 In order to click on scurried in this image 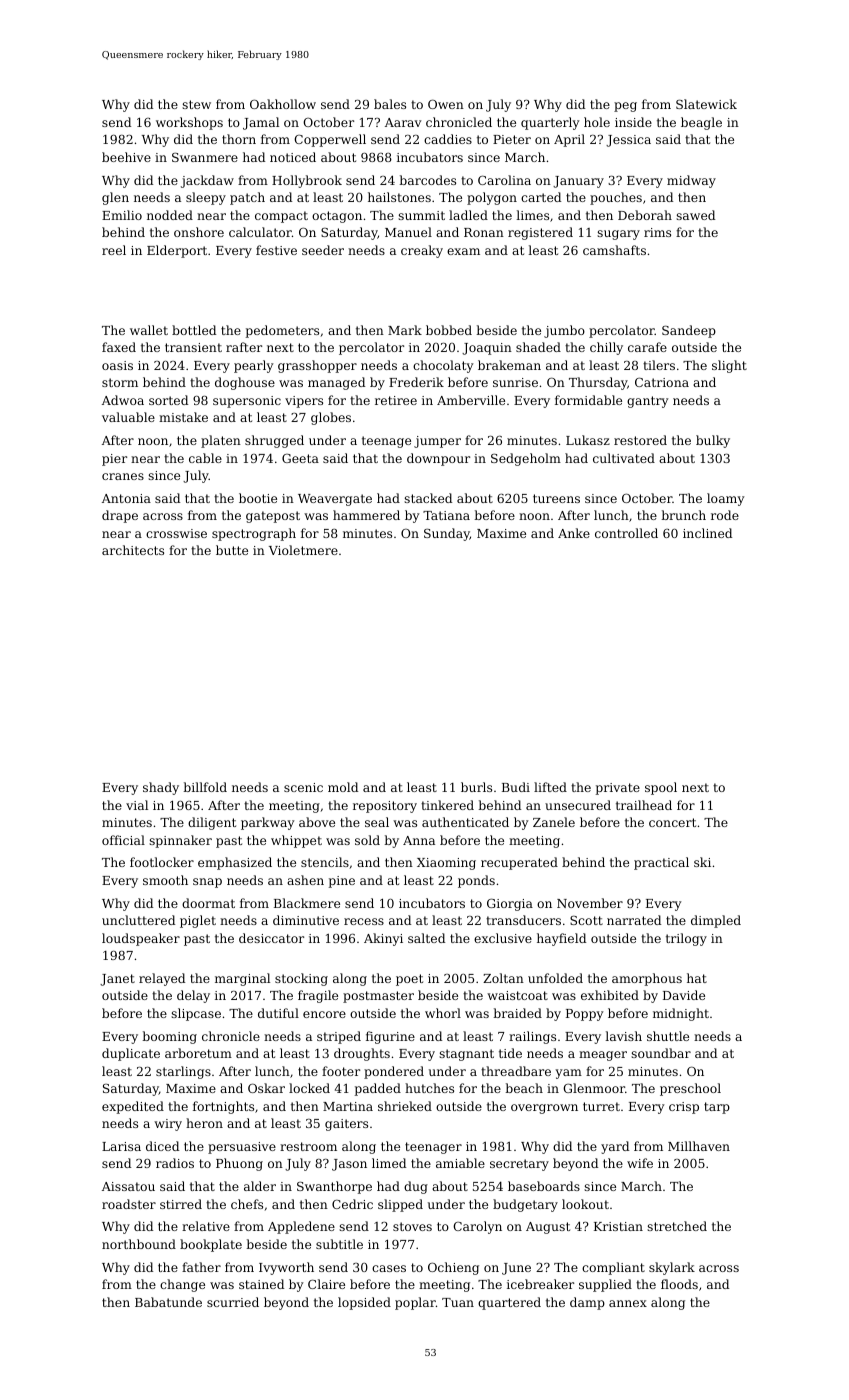, I will do `click(233, 1302)`.
